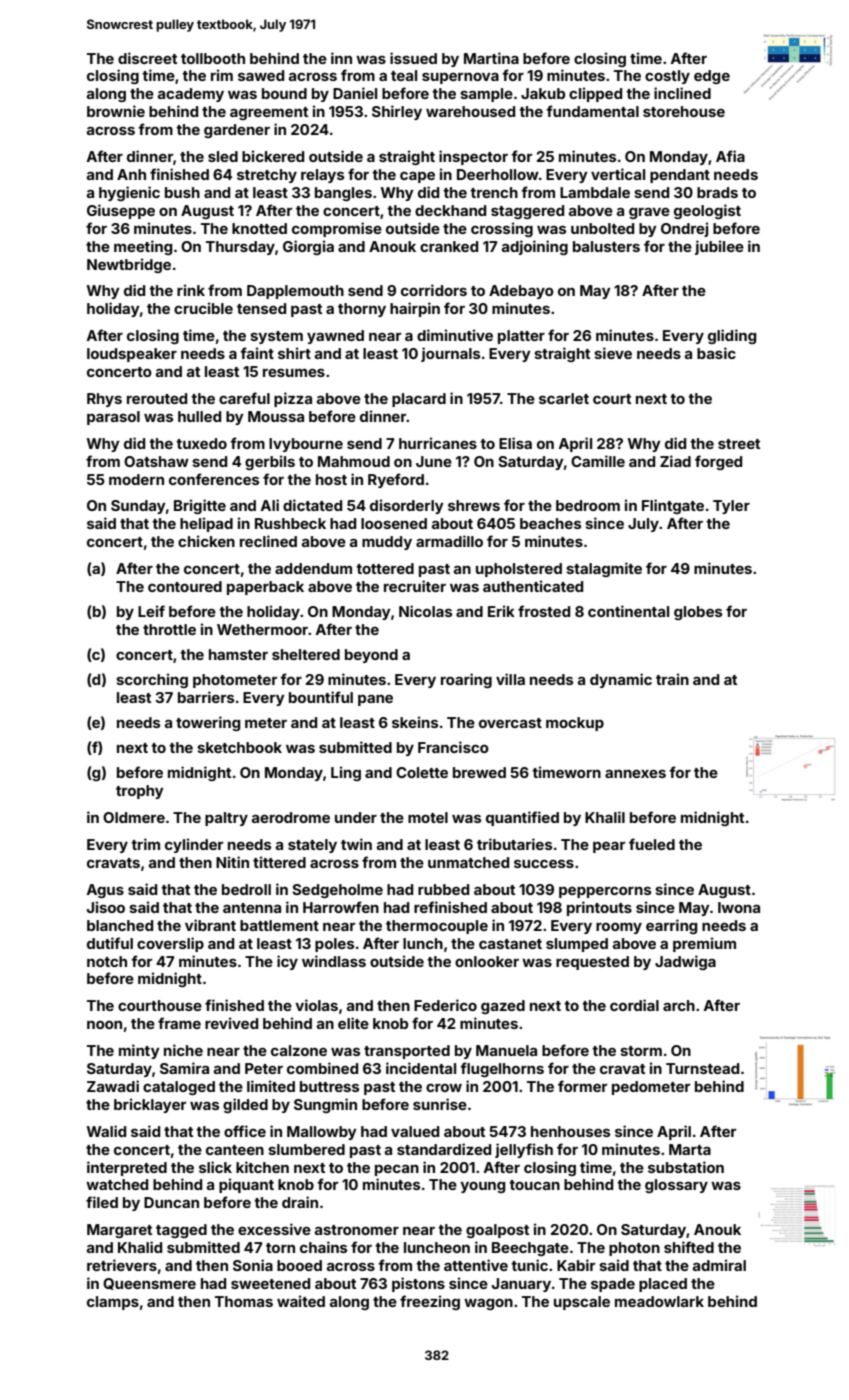 The image size is (849, 1400). What do you see at coordinates (443, 889) in the page?
I see `rubbed` at bounding box center [443, 889].
